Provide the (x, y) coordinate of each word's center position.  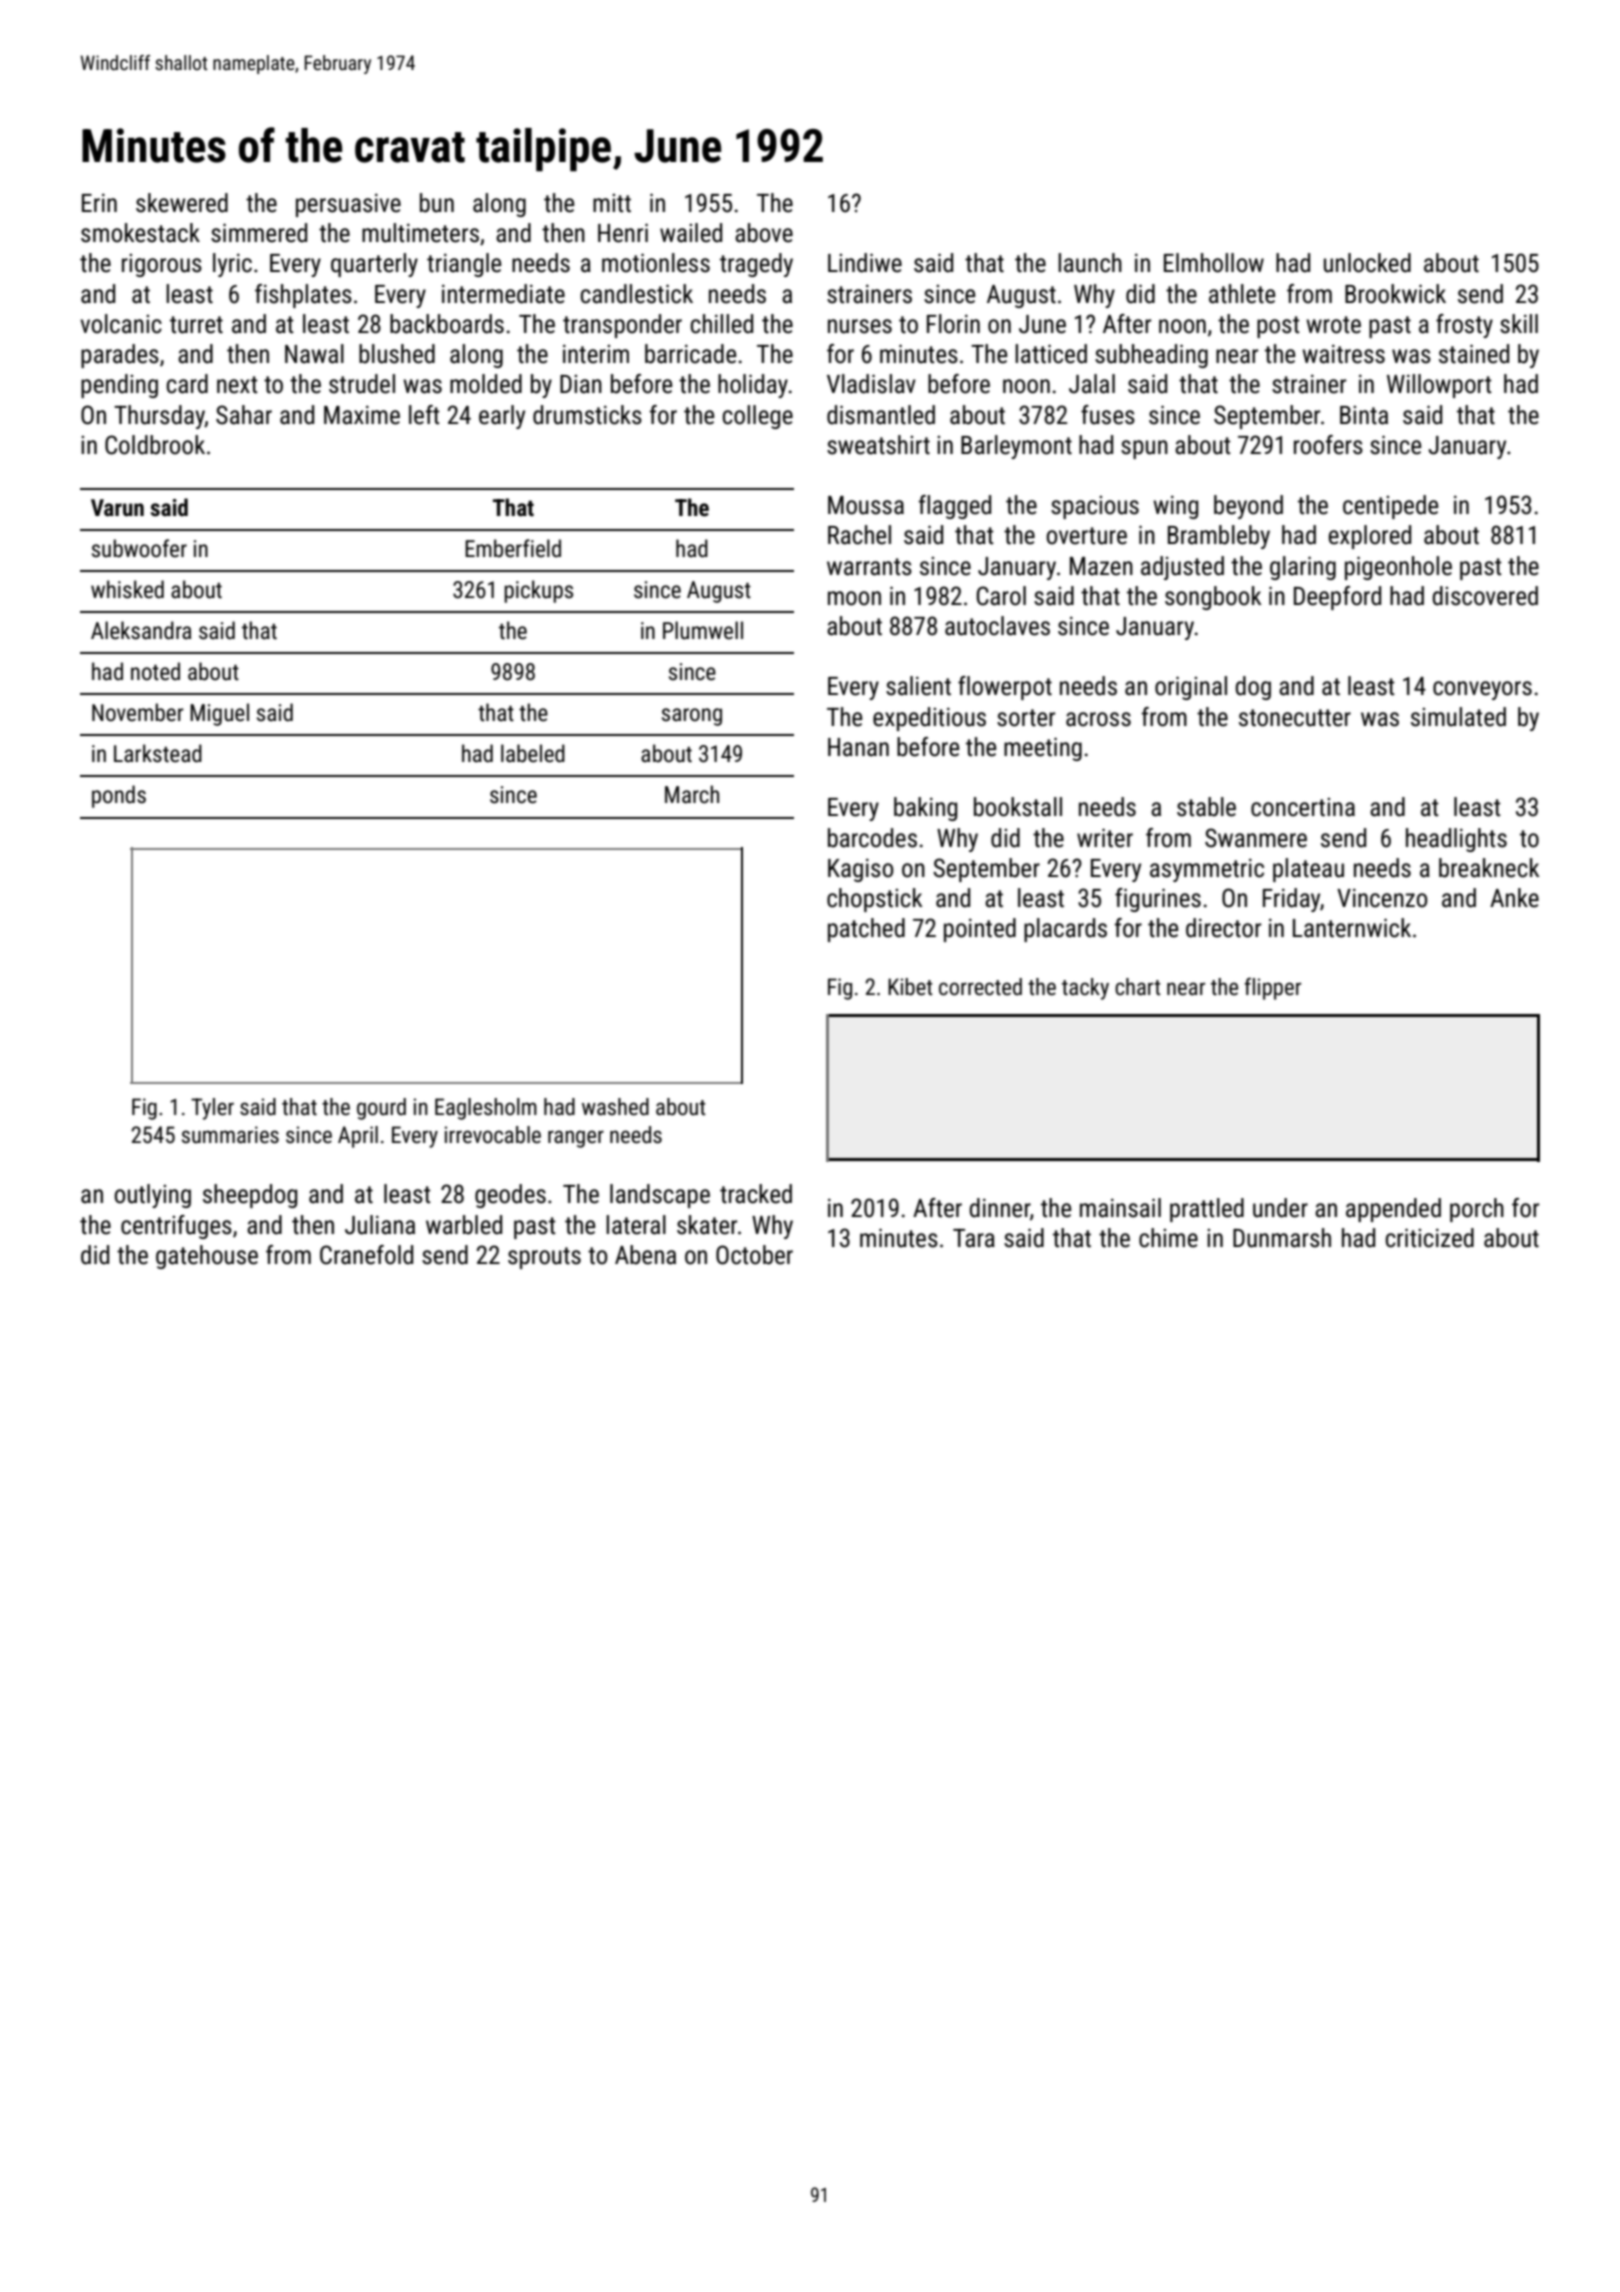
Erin (99, 202)
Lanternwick (1352, 928)
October (754, 1255)
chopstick (875, 900)
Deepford (1337, 598)
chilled (722, 324)
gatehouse (207, 1257)
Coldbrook (155, 445)
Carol (1001, 596)
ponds (119, 796)
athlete (1242, 294)
